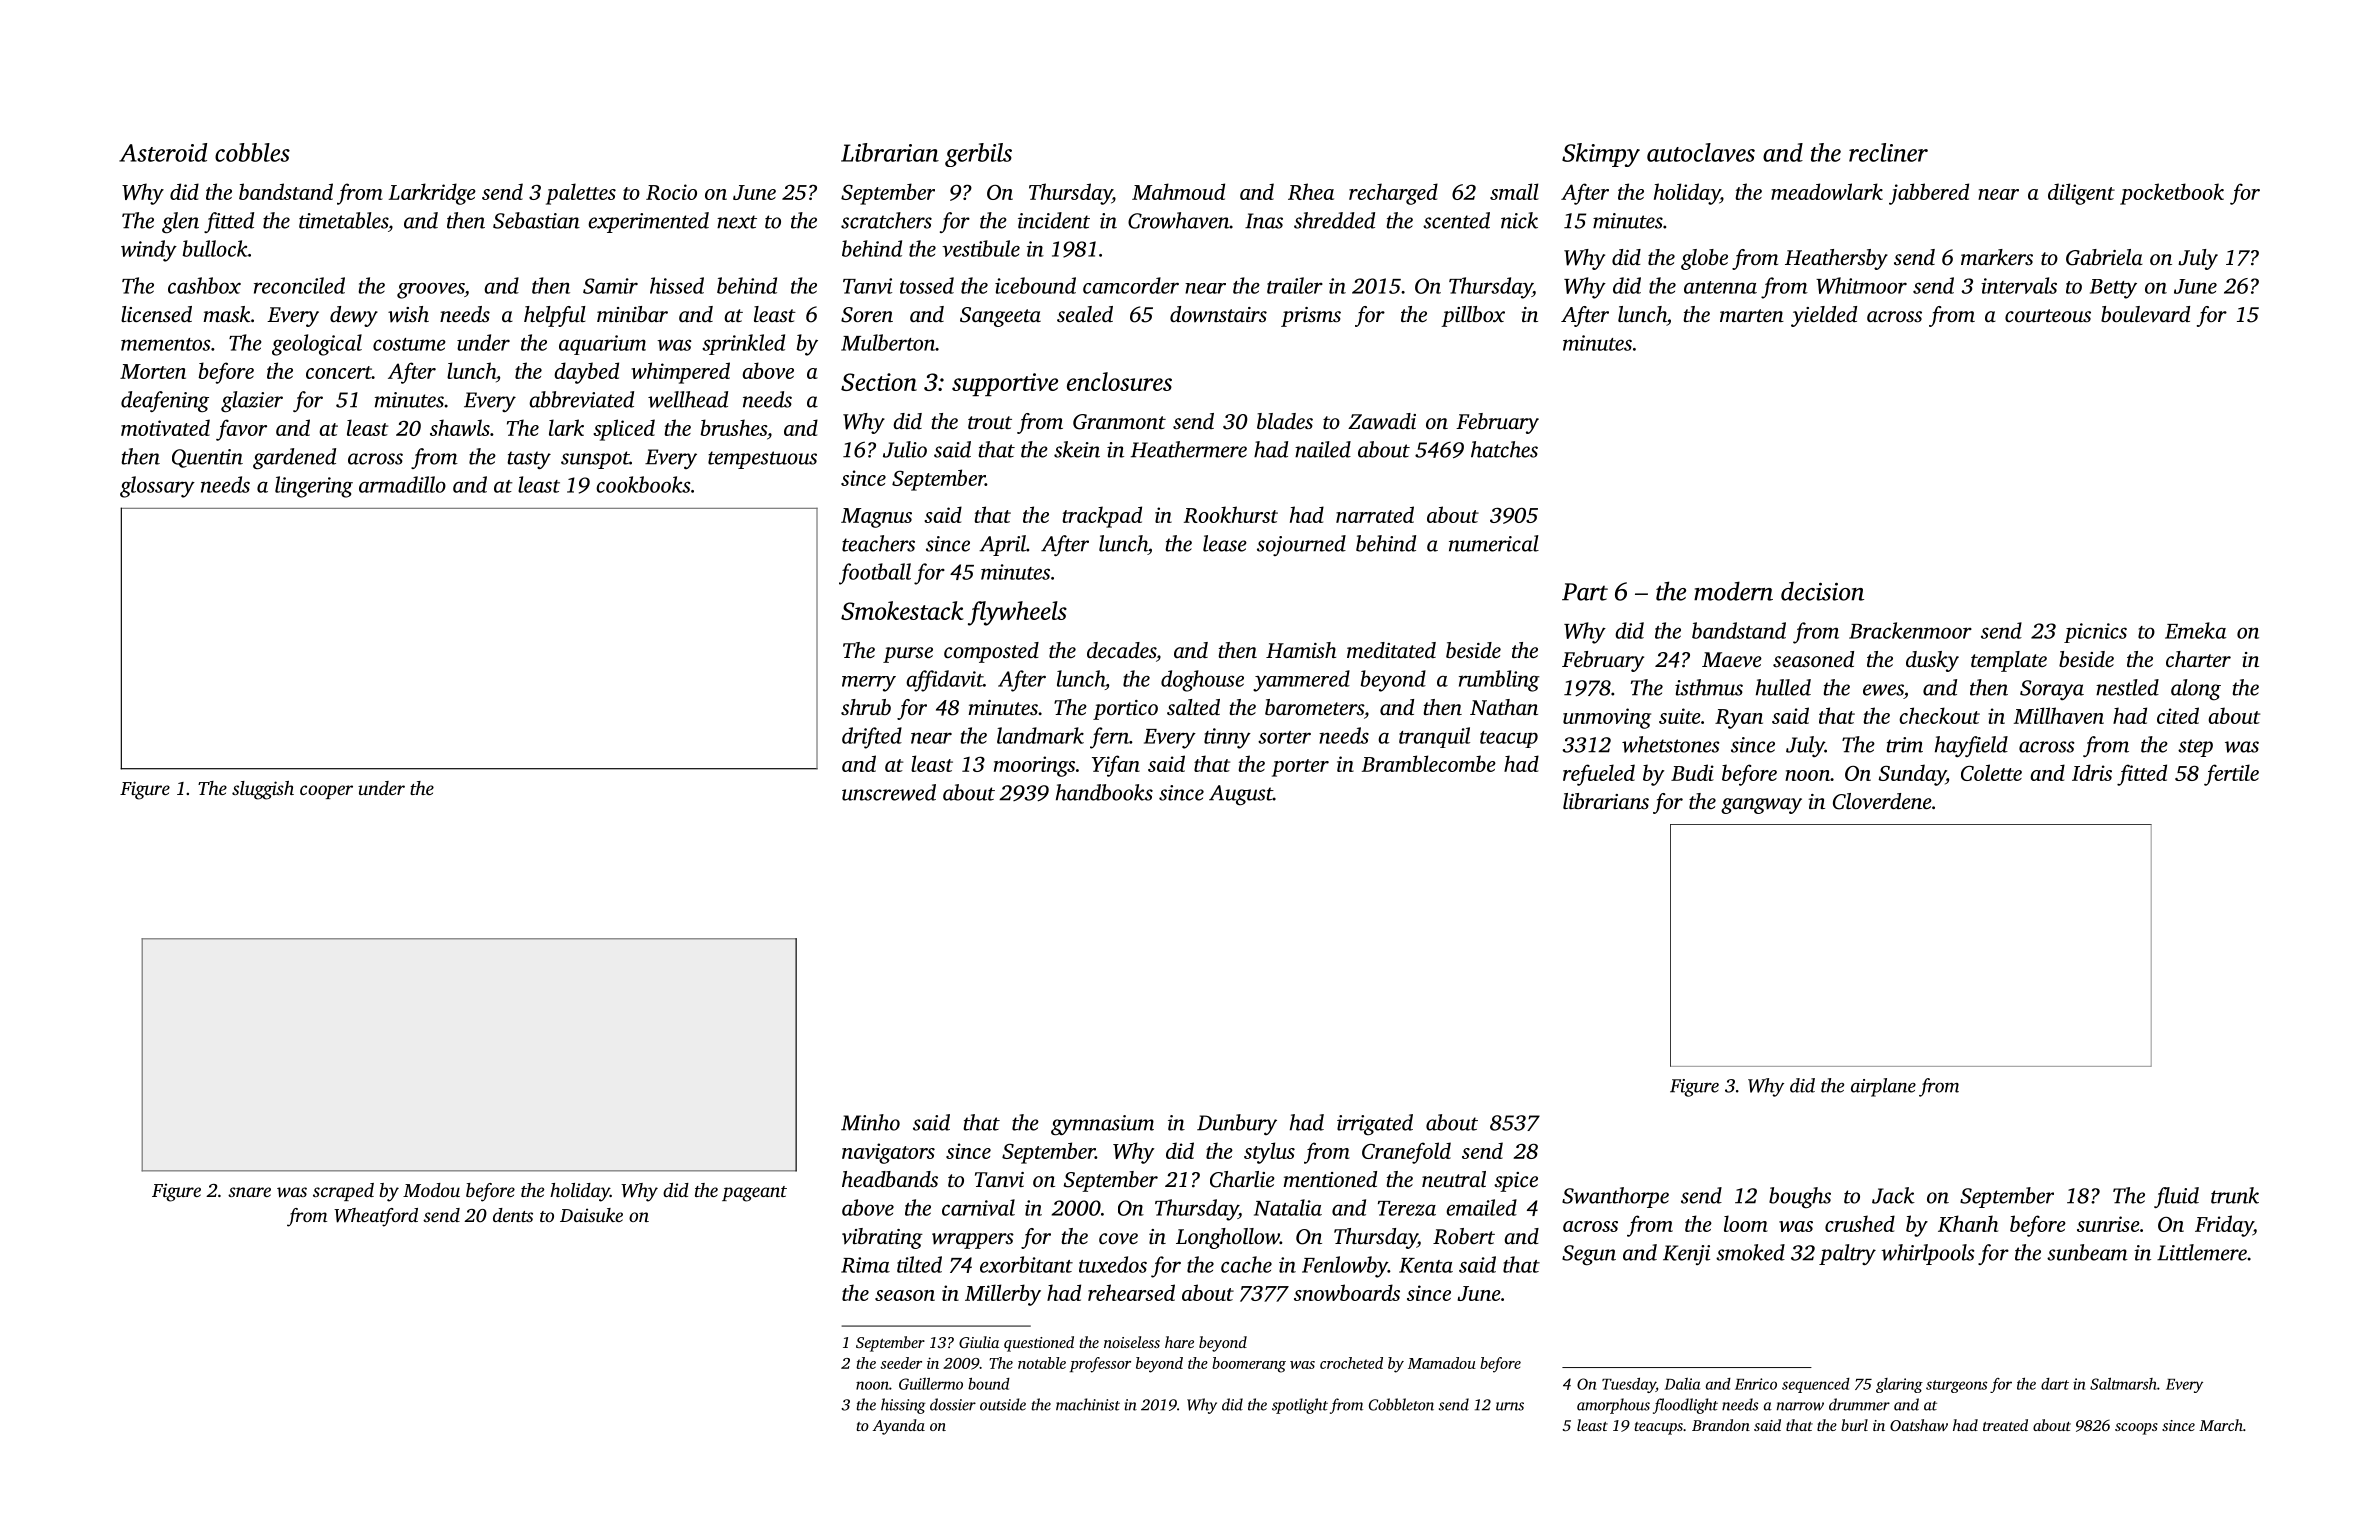 Image resolution: width=2380 pixels, height=1540 pixels. What do you see at coordinates (870, 1122) in the page?
I see `Minho` at bounding box center [870, 1122].
